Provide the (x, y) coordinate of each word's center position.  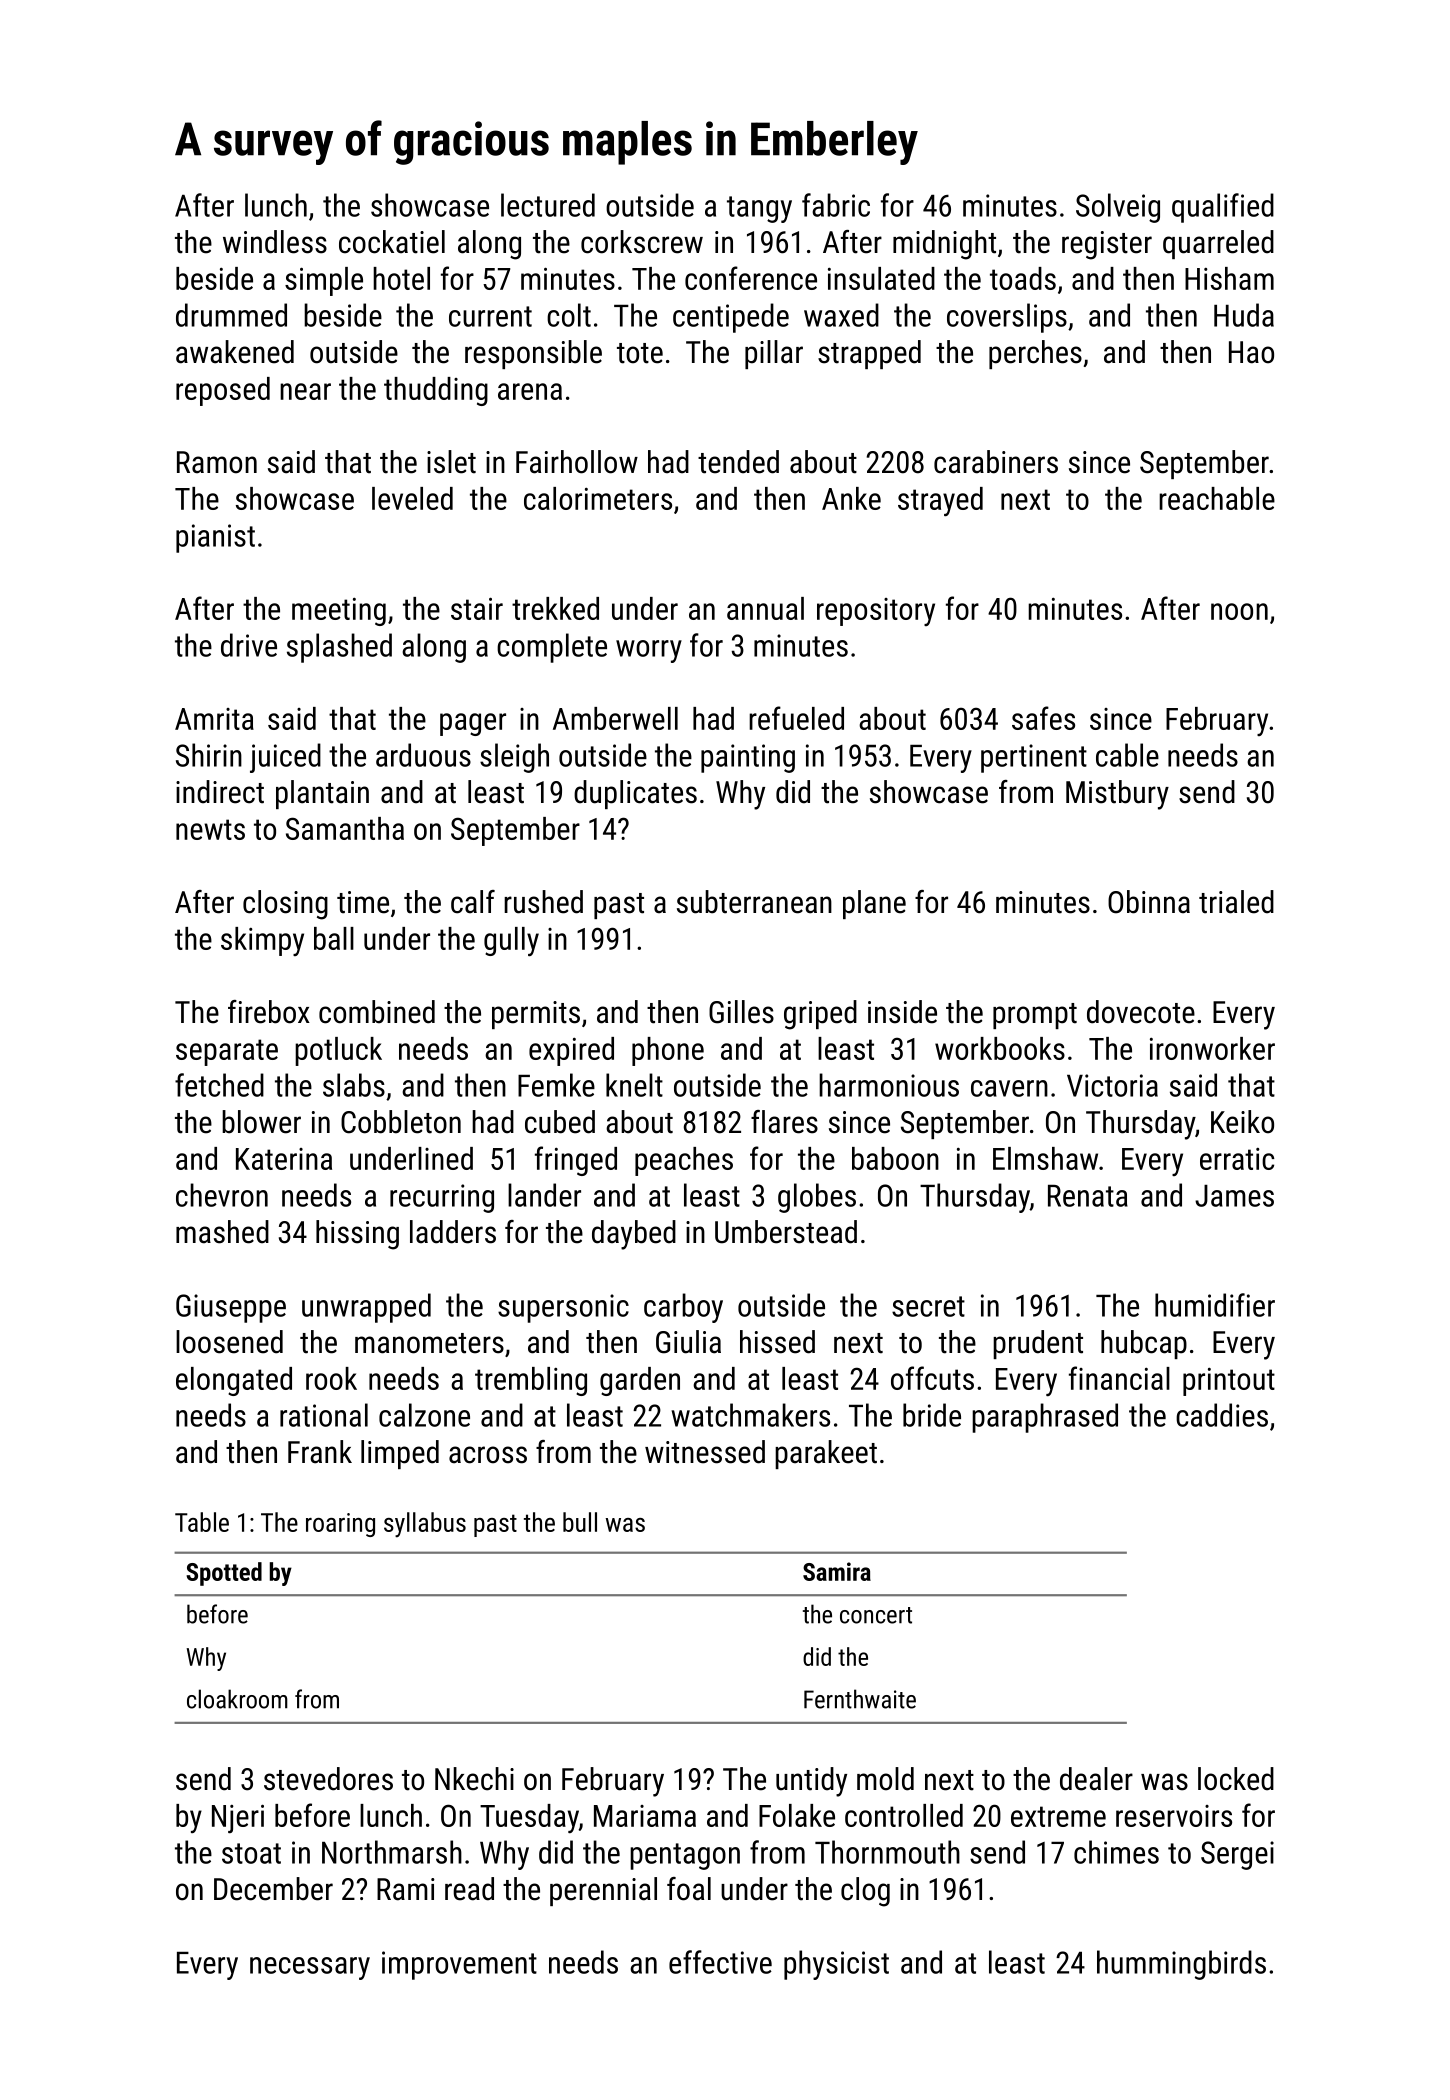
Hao (1251, 352)
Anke (851, 498)
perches (1035, 354)
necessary (310, 1968)
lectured (548, 205)
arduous (423, 755)
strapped (869, 354)
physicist (836, 1965)
